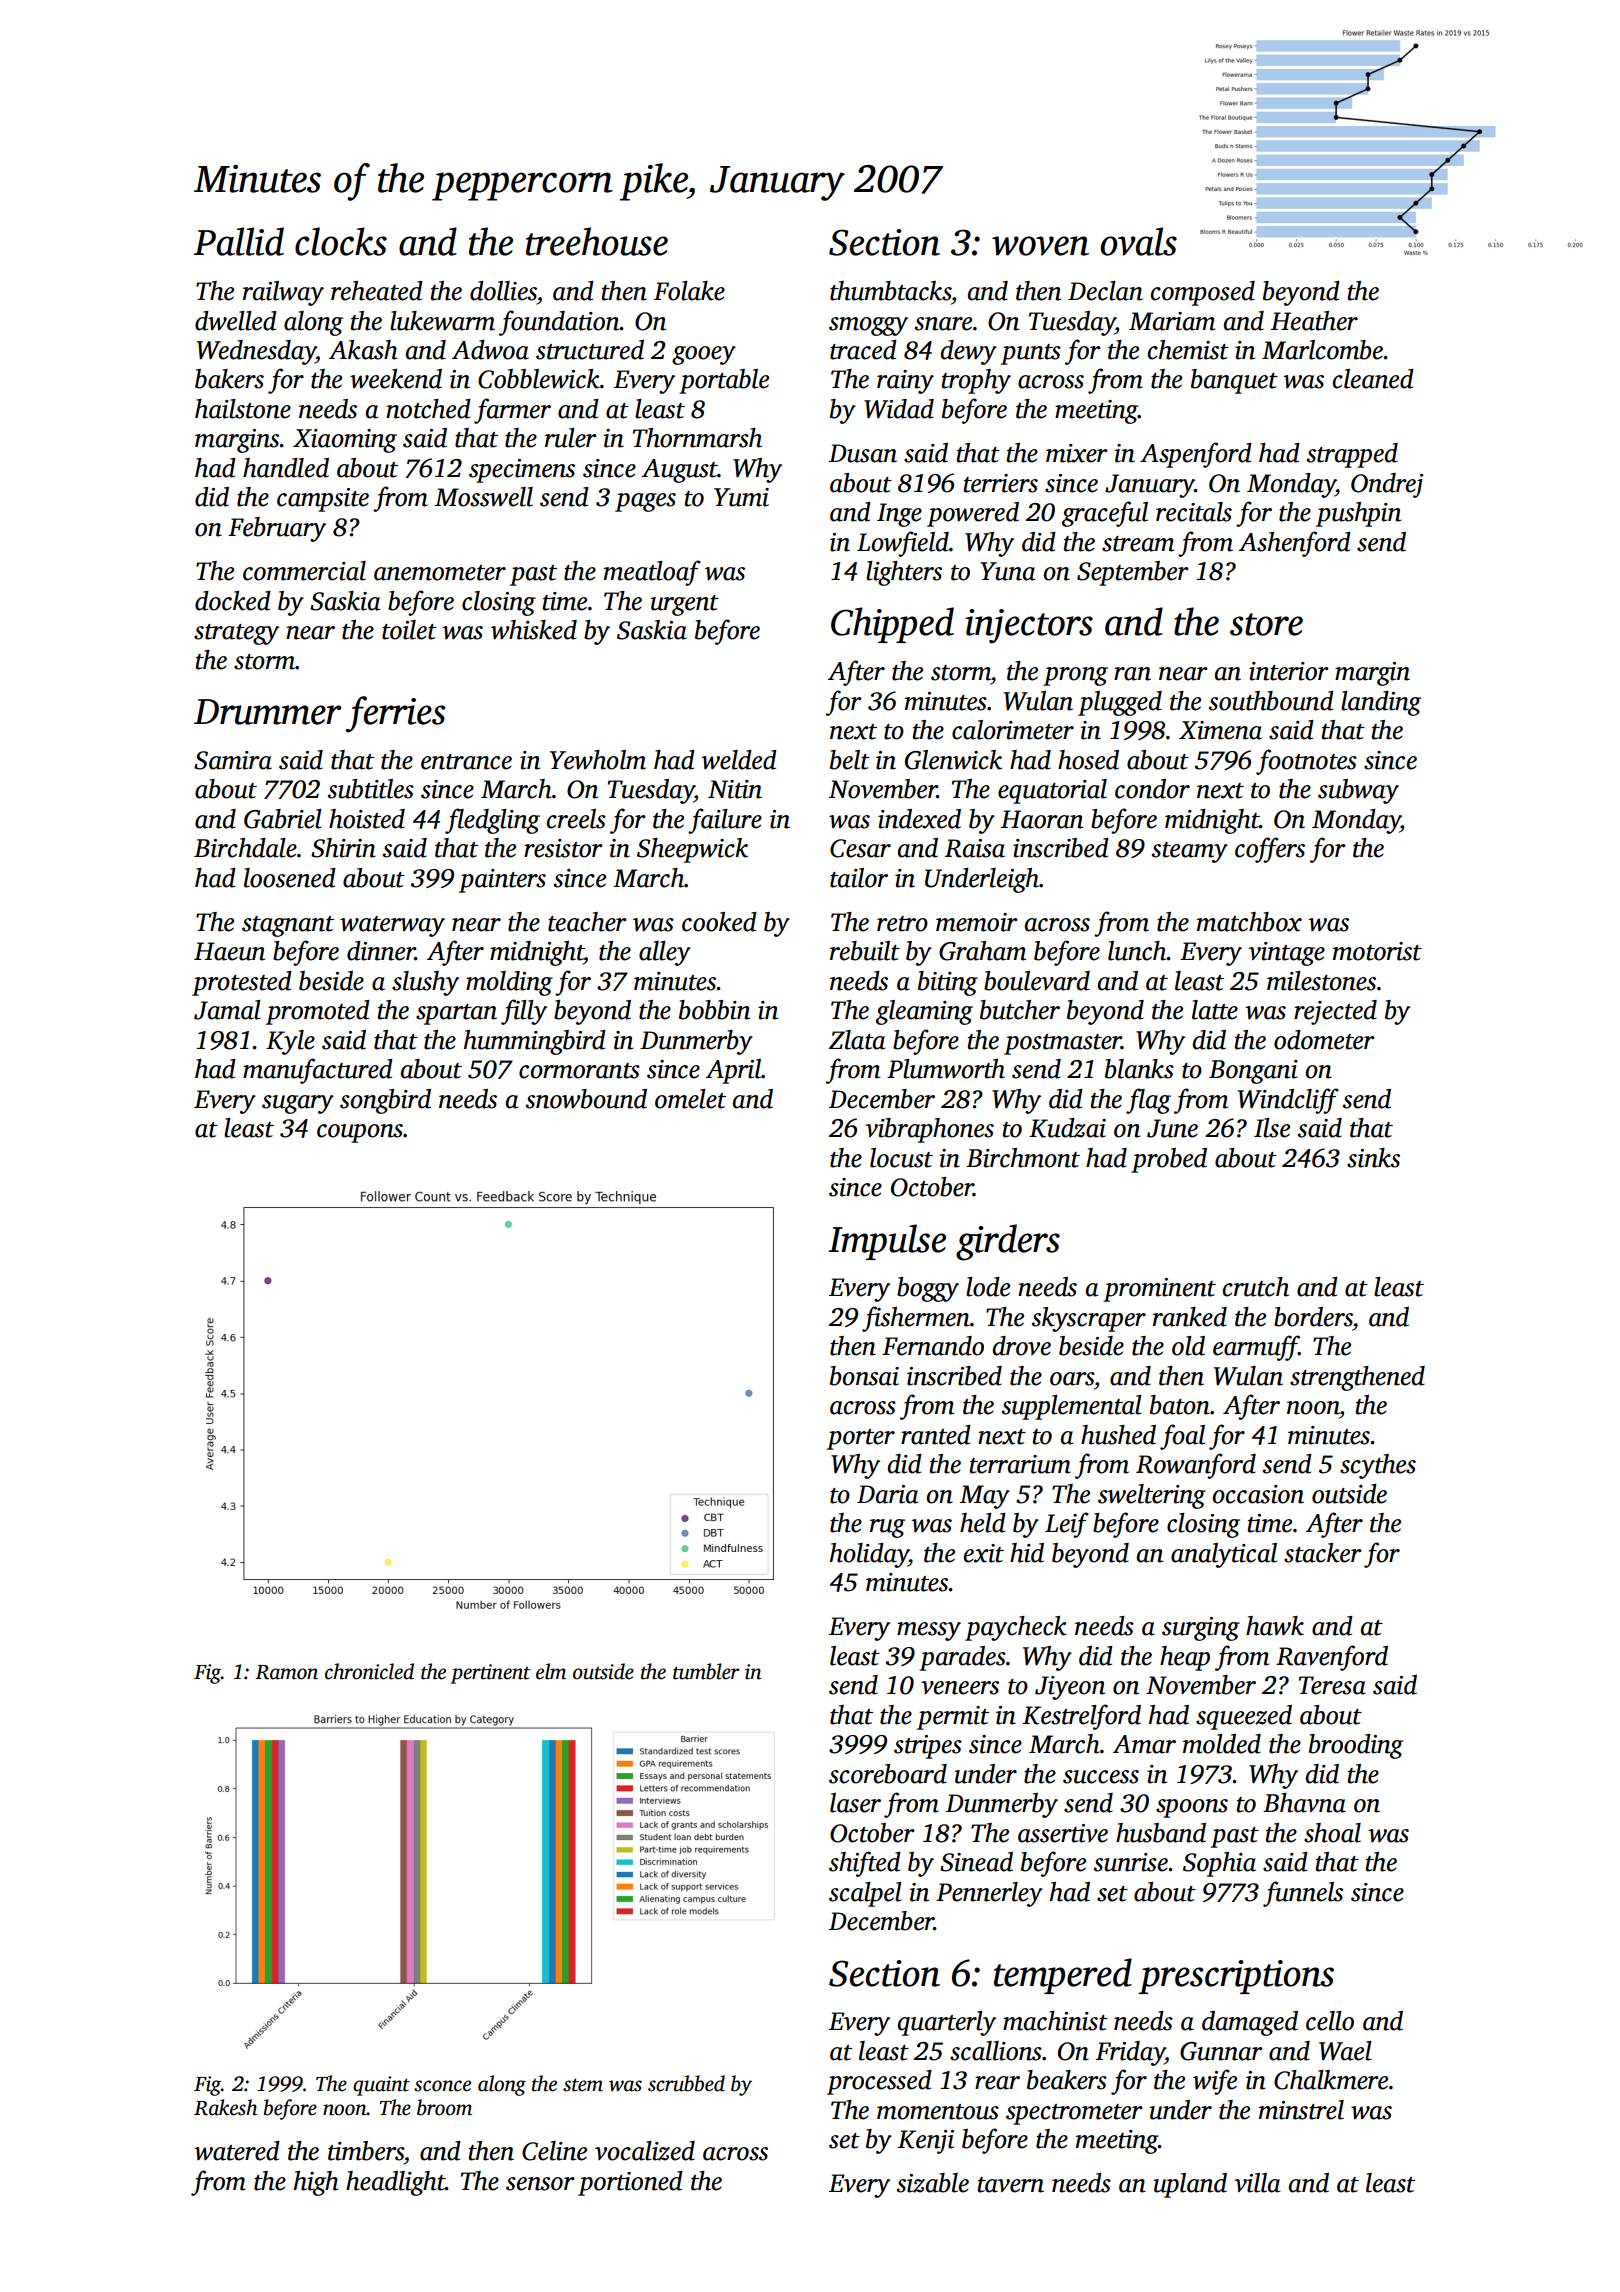 The width and height of the image is (1620, 2292). I want to click on bonsai, so click(864, 1376).
